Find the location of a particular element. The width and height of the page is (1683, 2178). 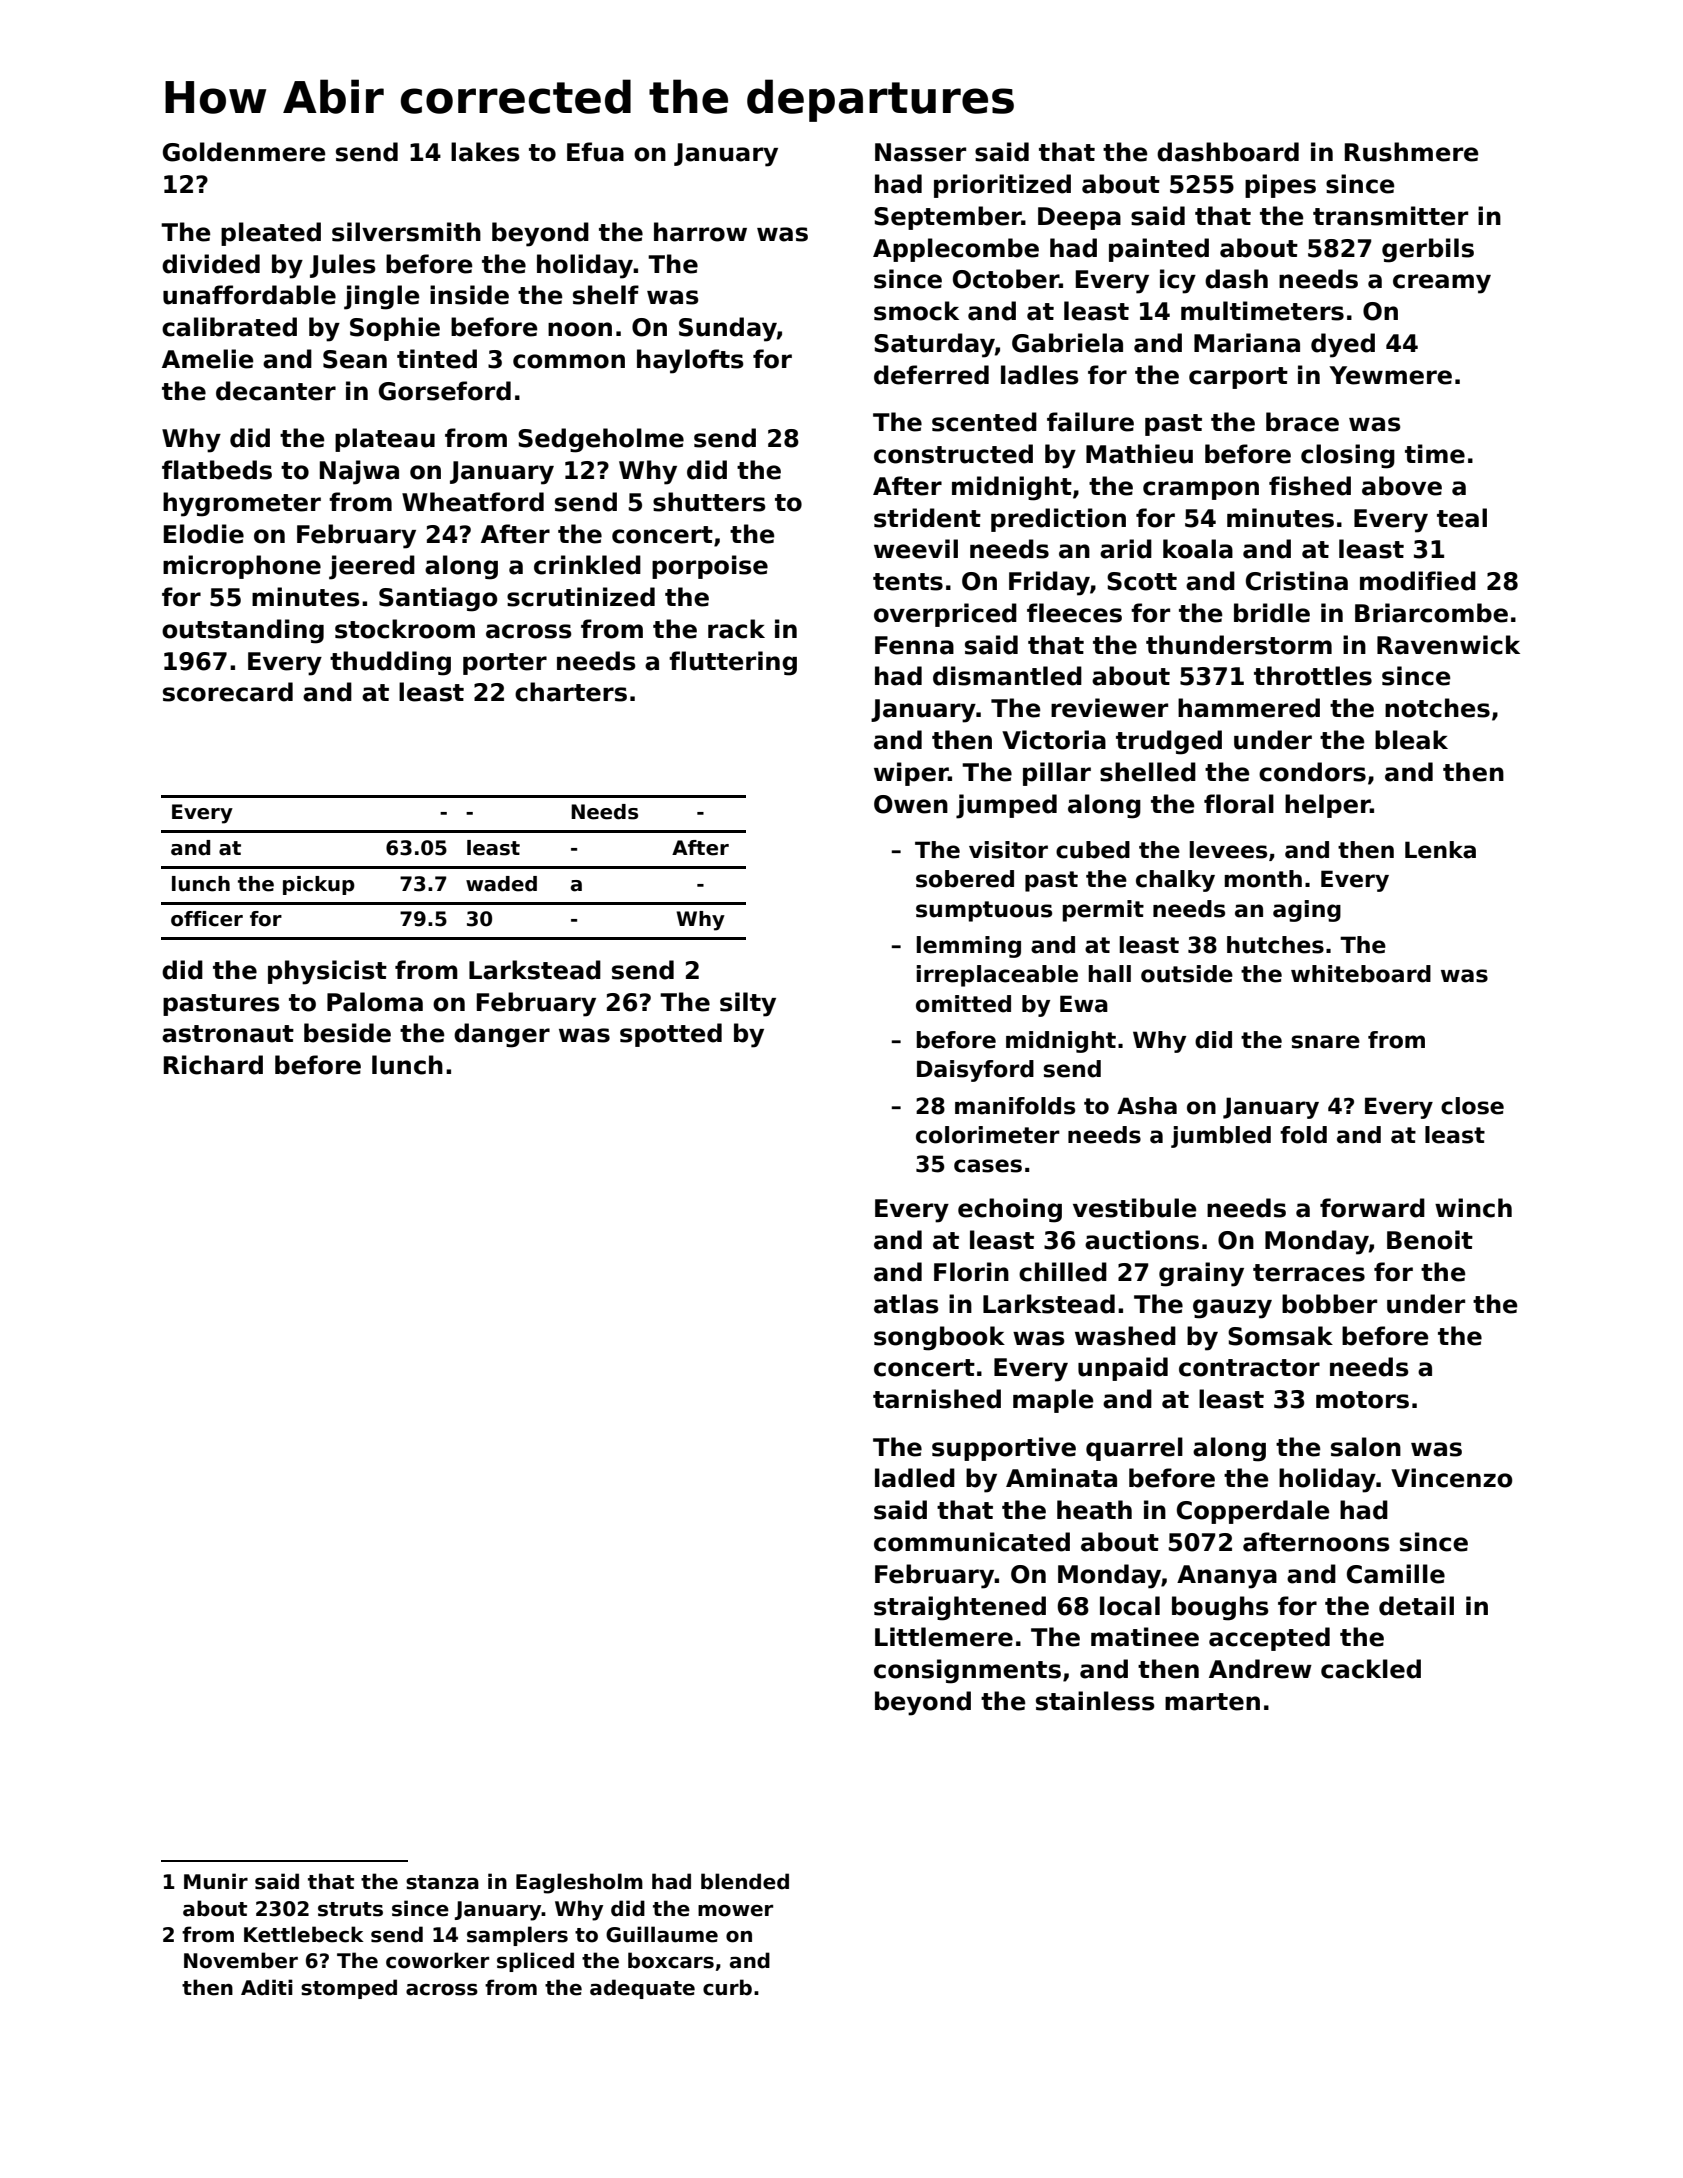

shutters is located at coordinates (709, 502).
